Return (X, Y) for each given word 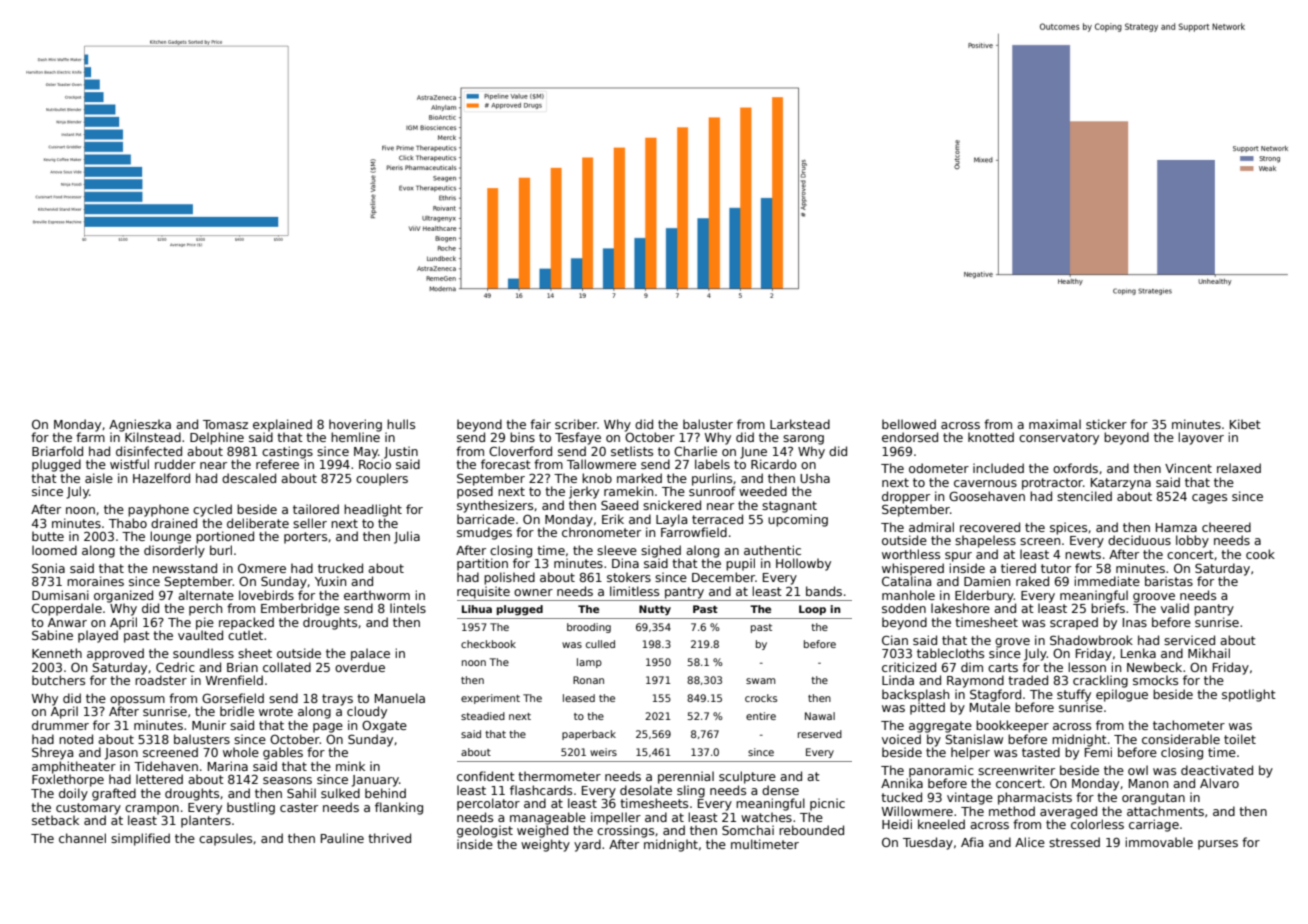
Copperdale (67, 609)
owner (533, 592)
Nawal (820, 716)
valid (1175, 608)
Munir (209, 725)
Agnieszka (140, 425)
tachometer (1189, 725)
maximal (1055, 424)
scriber (576, 424)
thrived (389, 838)
